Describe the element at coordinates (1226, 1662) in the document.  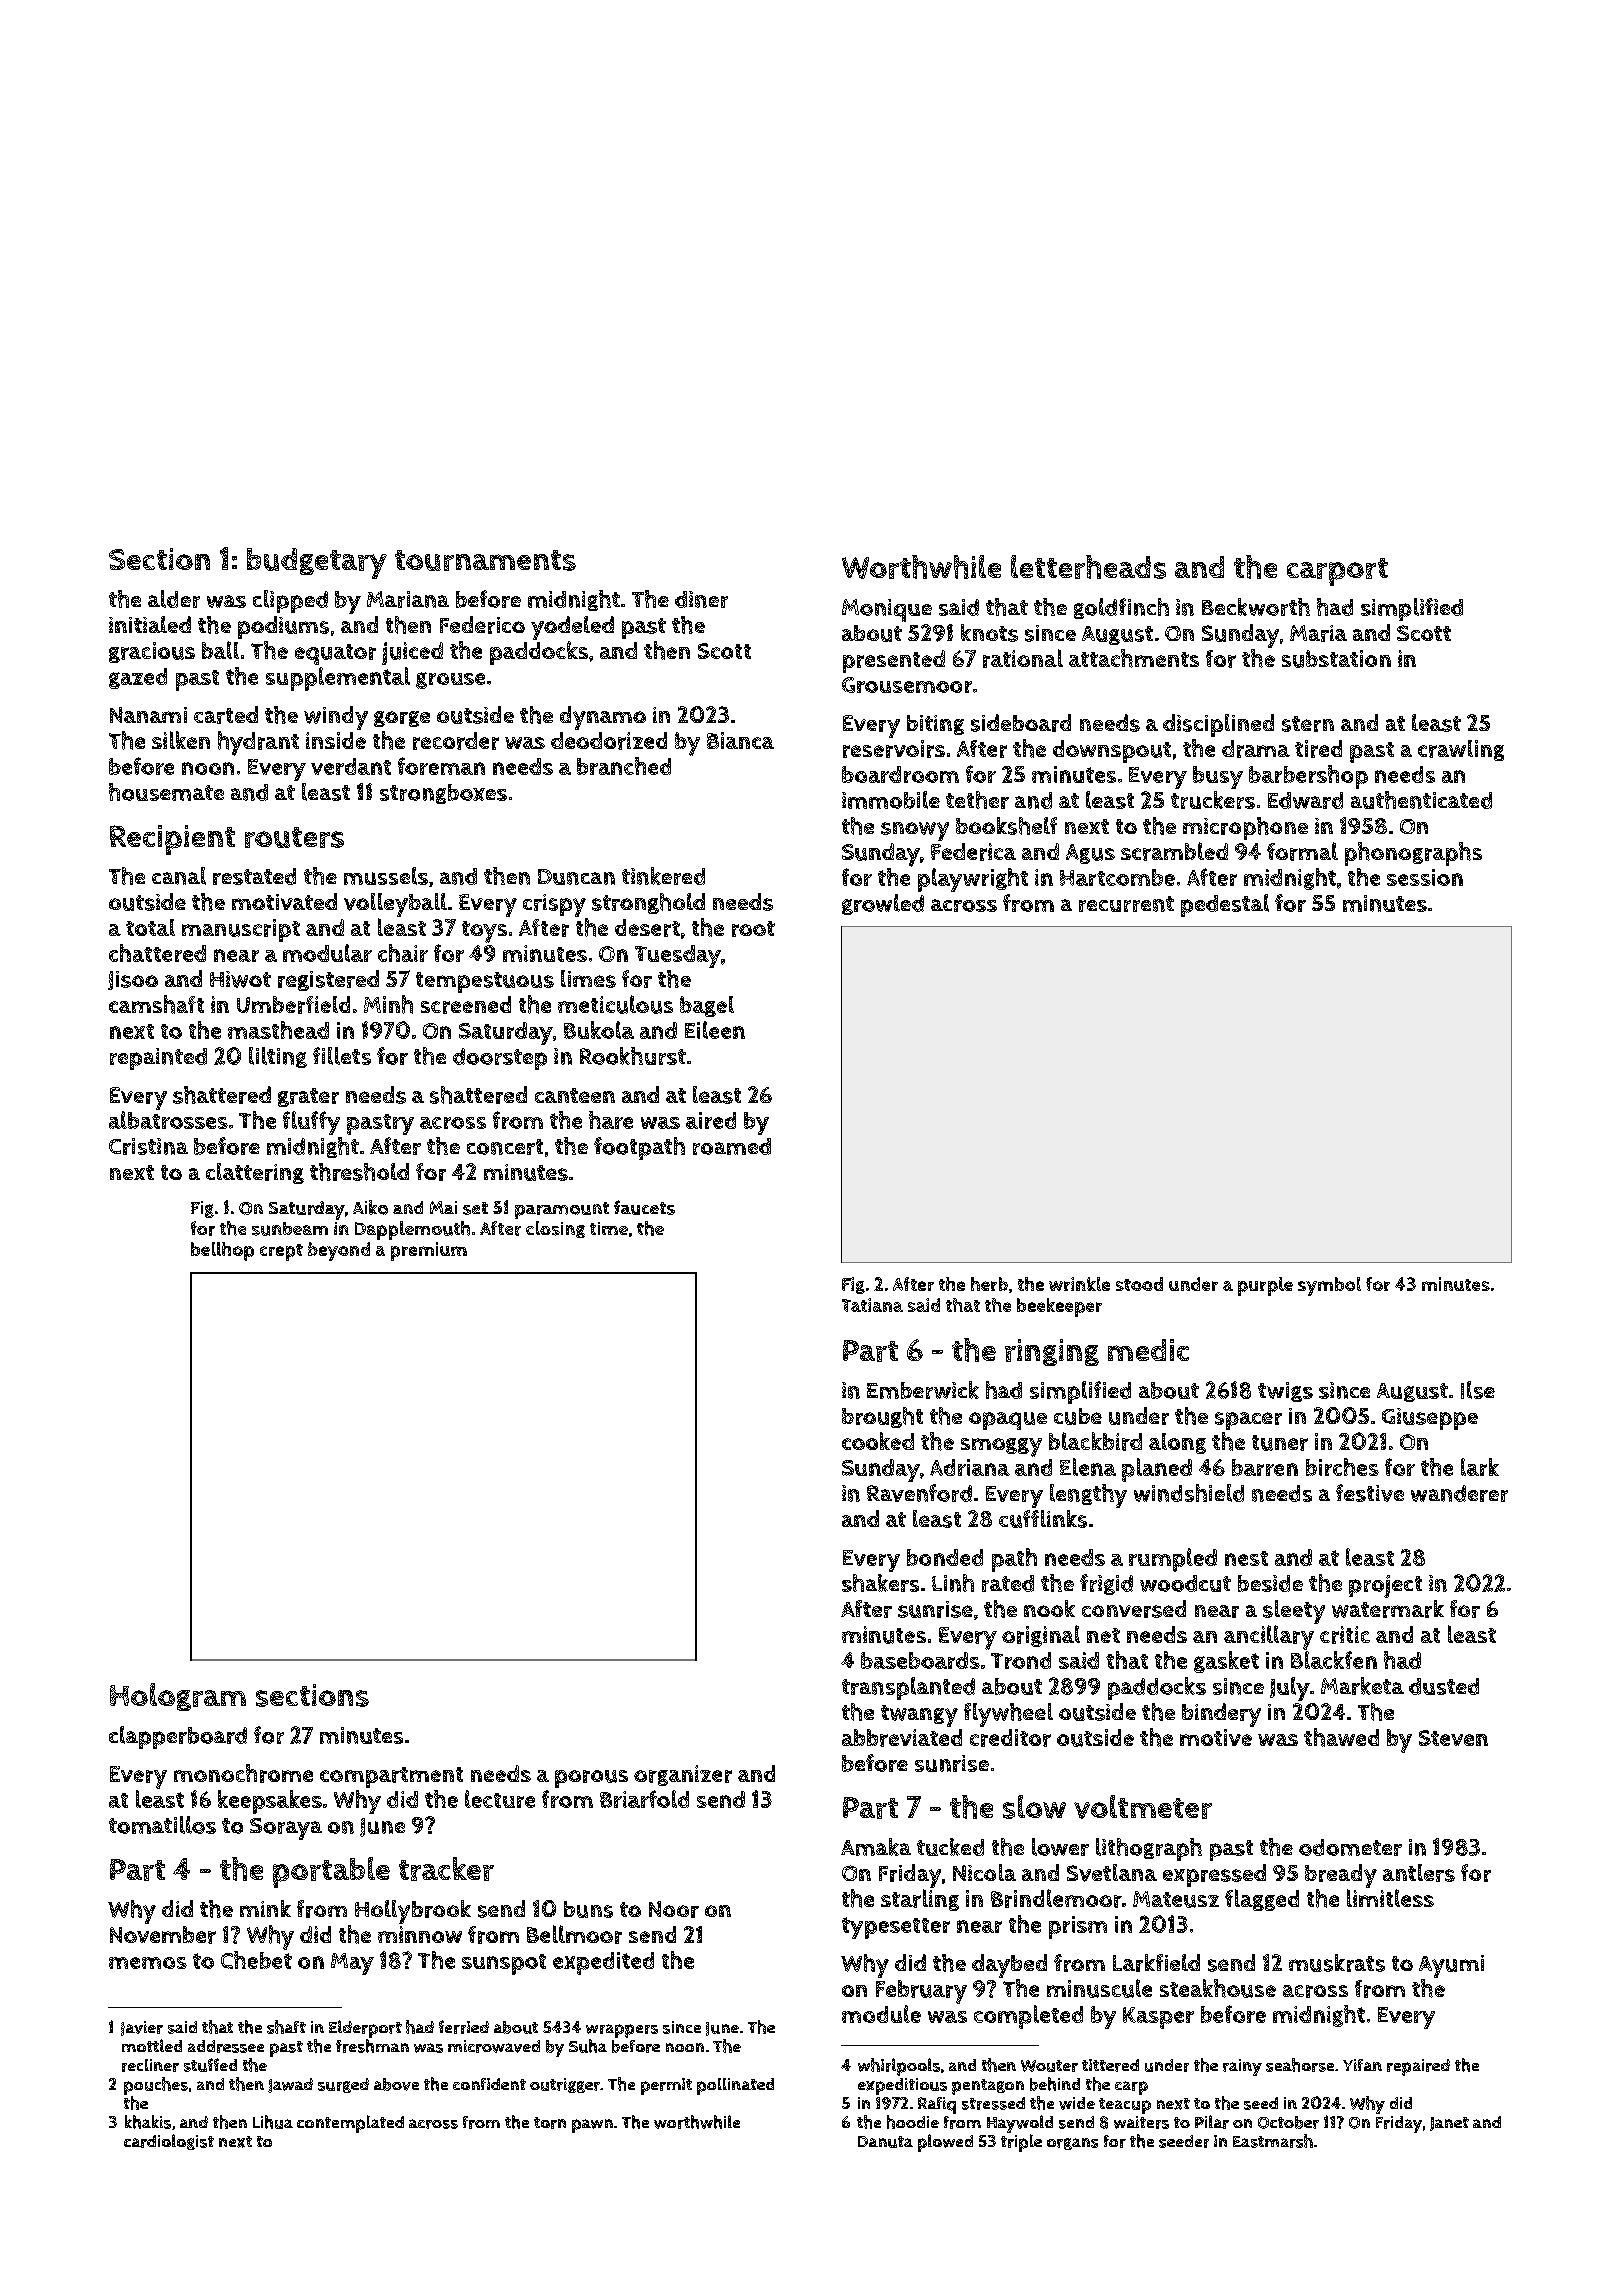
I see `gasket` at that location.
